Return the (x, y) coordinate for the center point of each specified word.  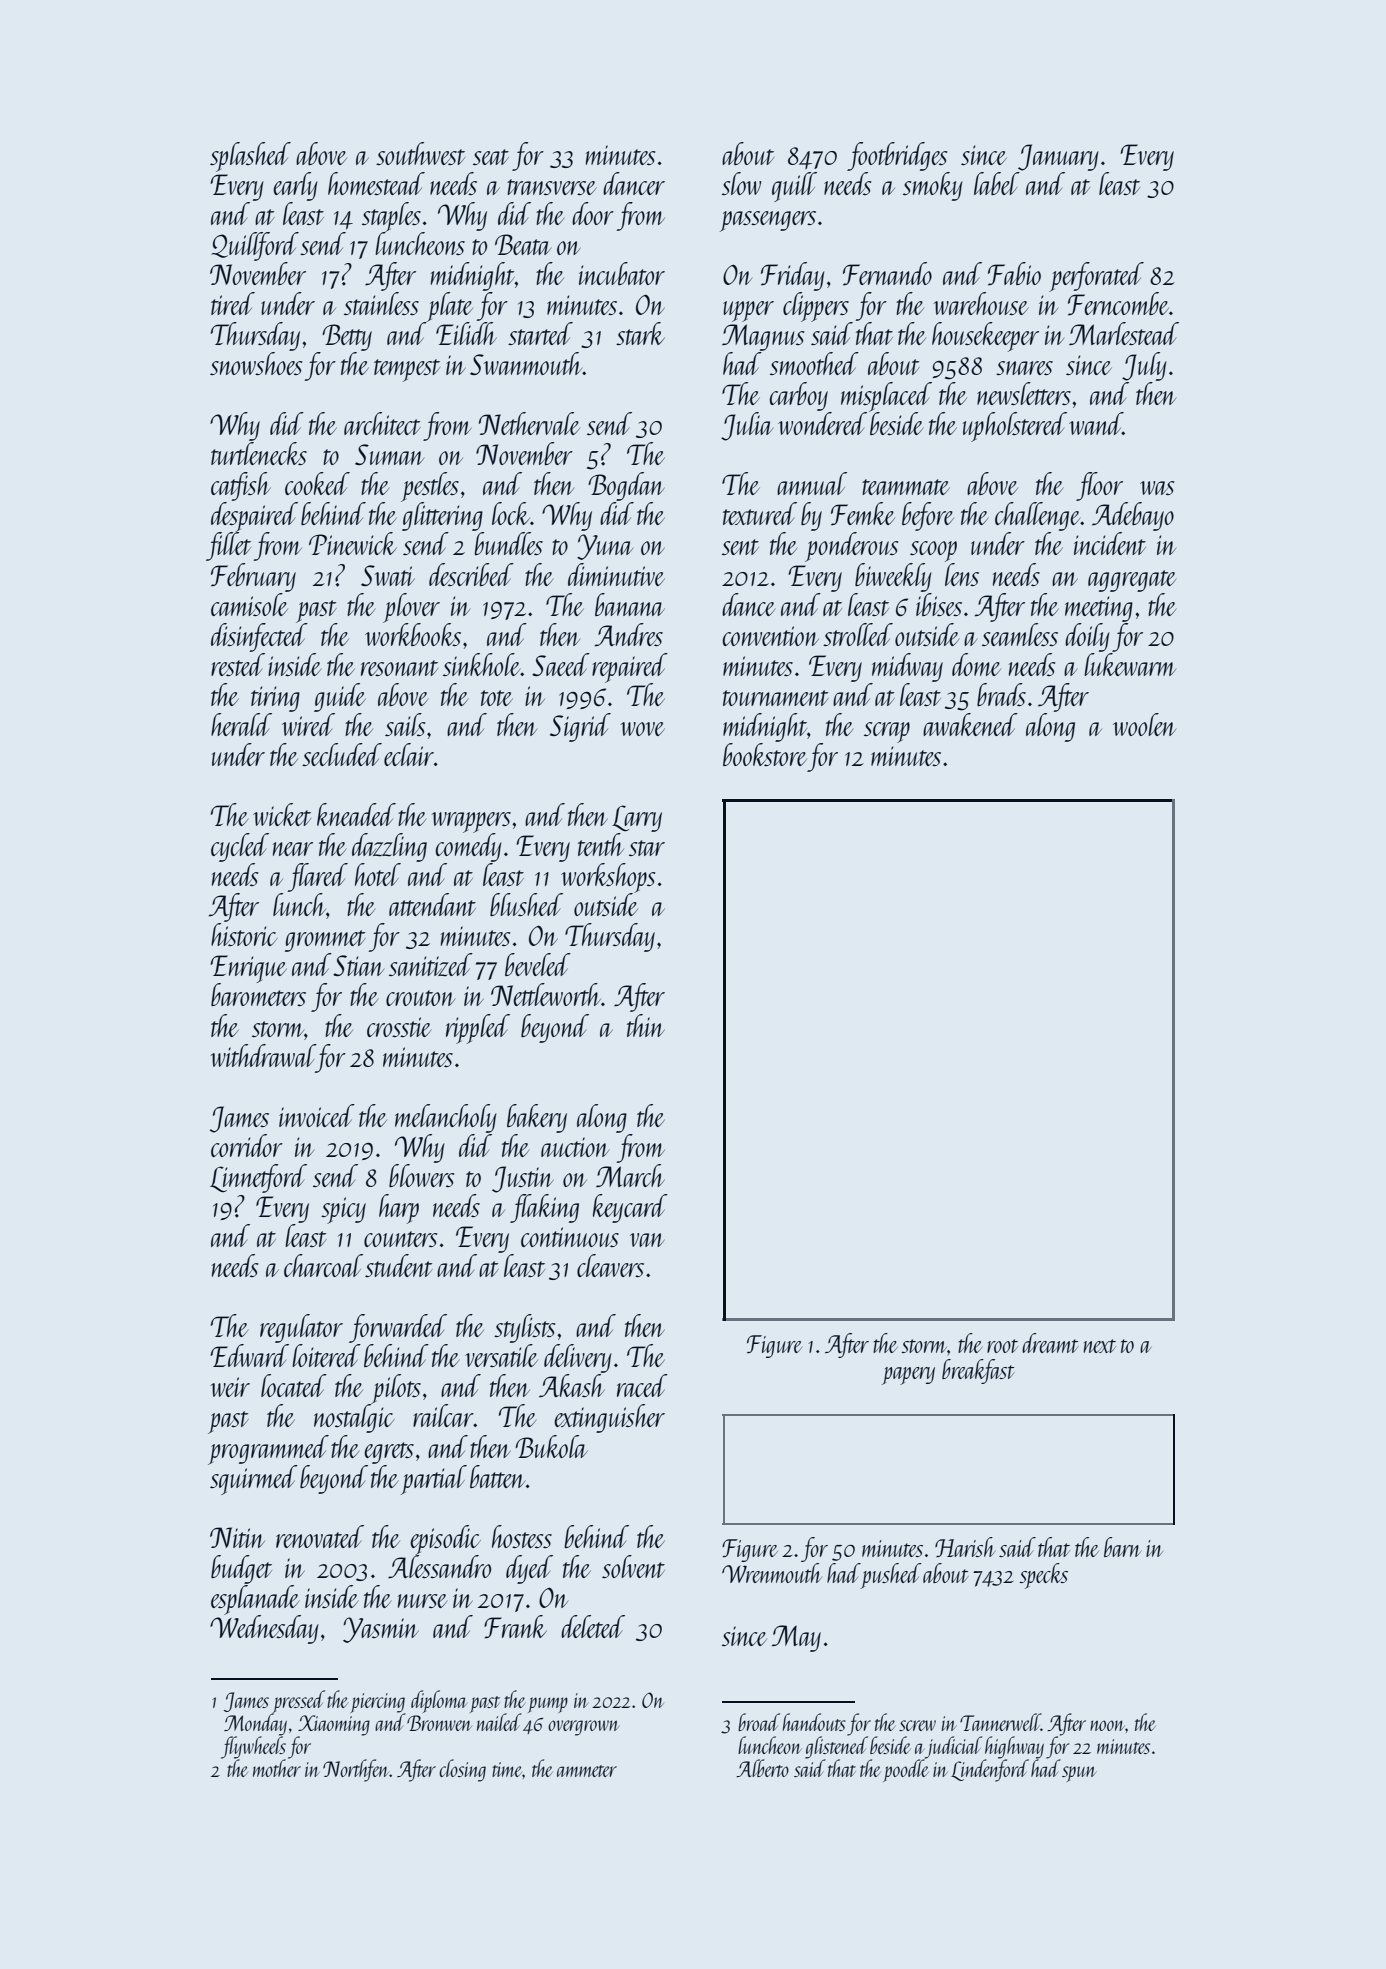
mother (277, 1768)
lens (962, 574)
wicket (282, 814)
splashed (250, 157)
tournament (776, 698)
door (593, 213)
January (1058, 157)
